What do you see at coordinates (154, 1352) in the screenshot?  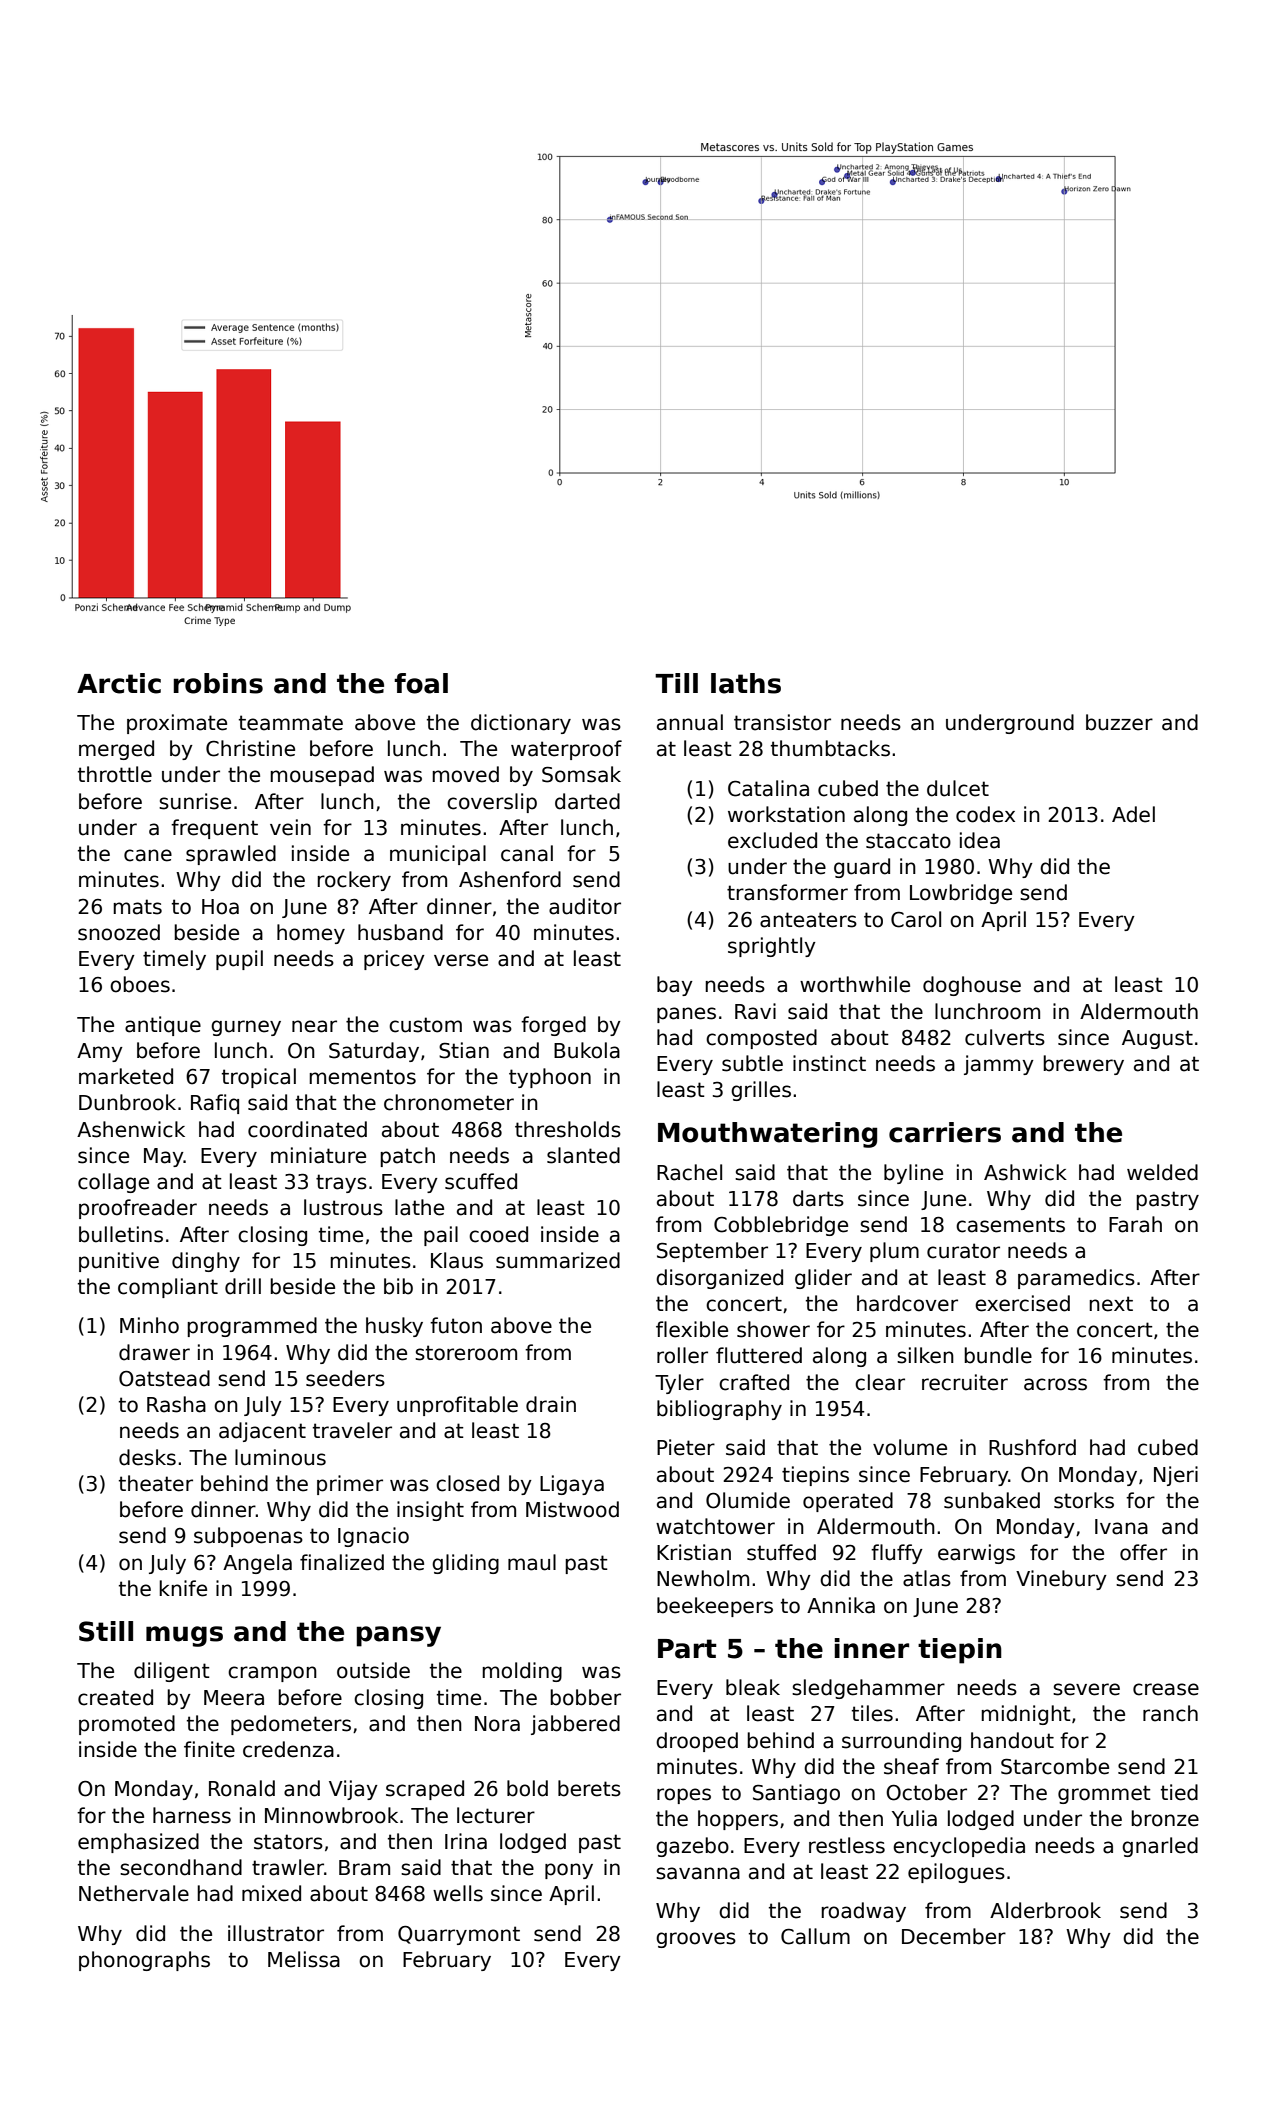 I see `drawer` at bounding box center [154, 1352].
